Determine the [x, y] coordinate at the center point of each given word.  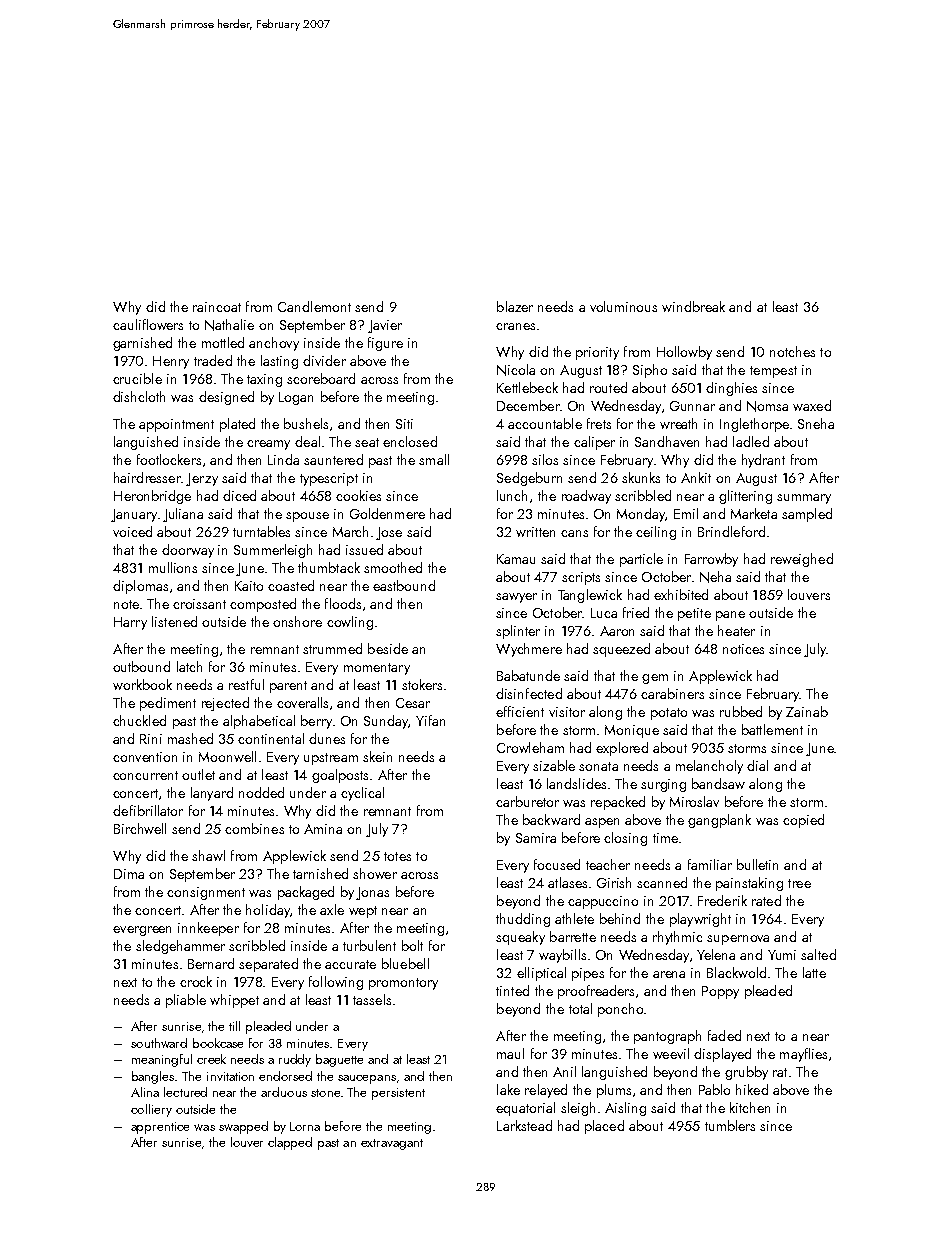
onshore [297, 621]
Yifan [430, 720]
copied [803, 821]
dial [757, 765]
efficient [520, 711]
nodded [261, 792]
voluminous [623, 306]
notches [792, 351]
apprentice [160, 1128]
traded [213, 360]
